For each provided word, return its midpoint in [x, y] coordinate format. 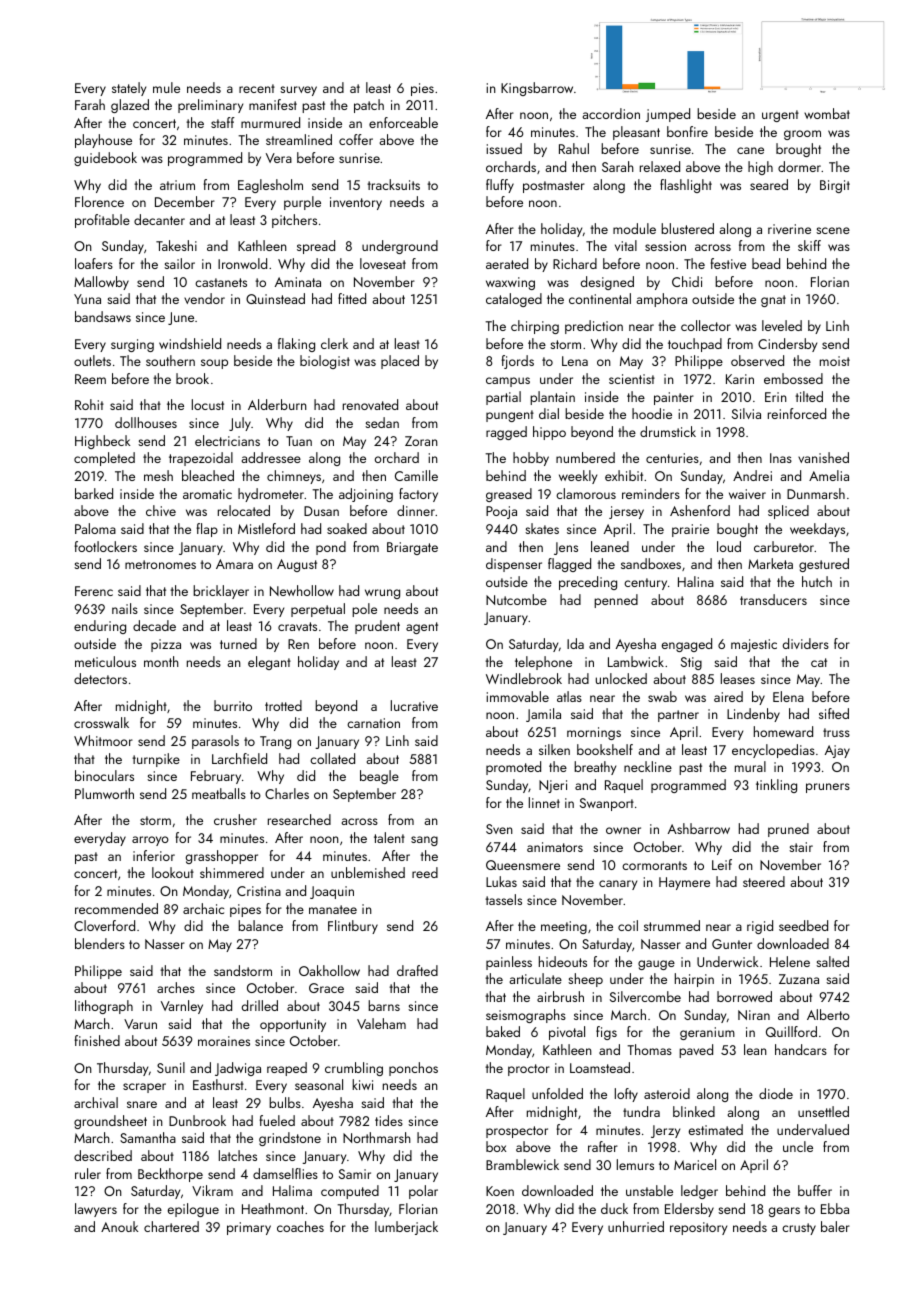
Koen [500, 1191]
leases [738, 678]
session [665, 246]
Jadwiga [238, 1069]
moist [835, 361]
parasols [215, 742]
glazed [130, 106]
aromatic [207, 494]
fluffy [500, 186]
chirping [535, 327]
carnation [373, 723]
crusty [799, 1229]
